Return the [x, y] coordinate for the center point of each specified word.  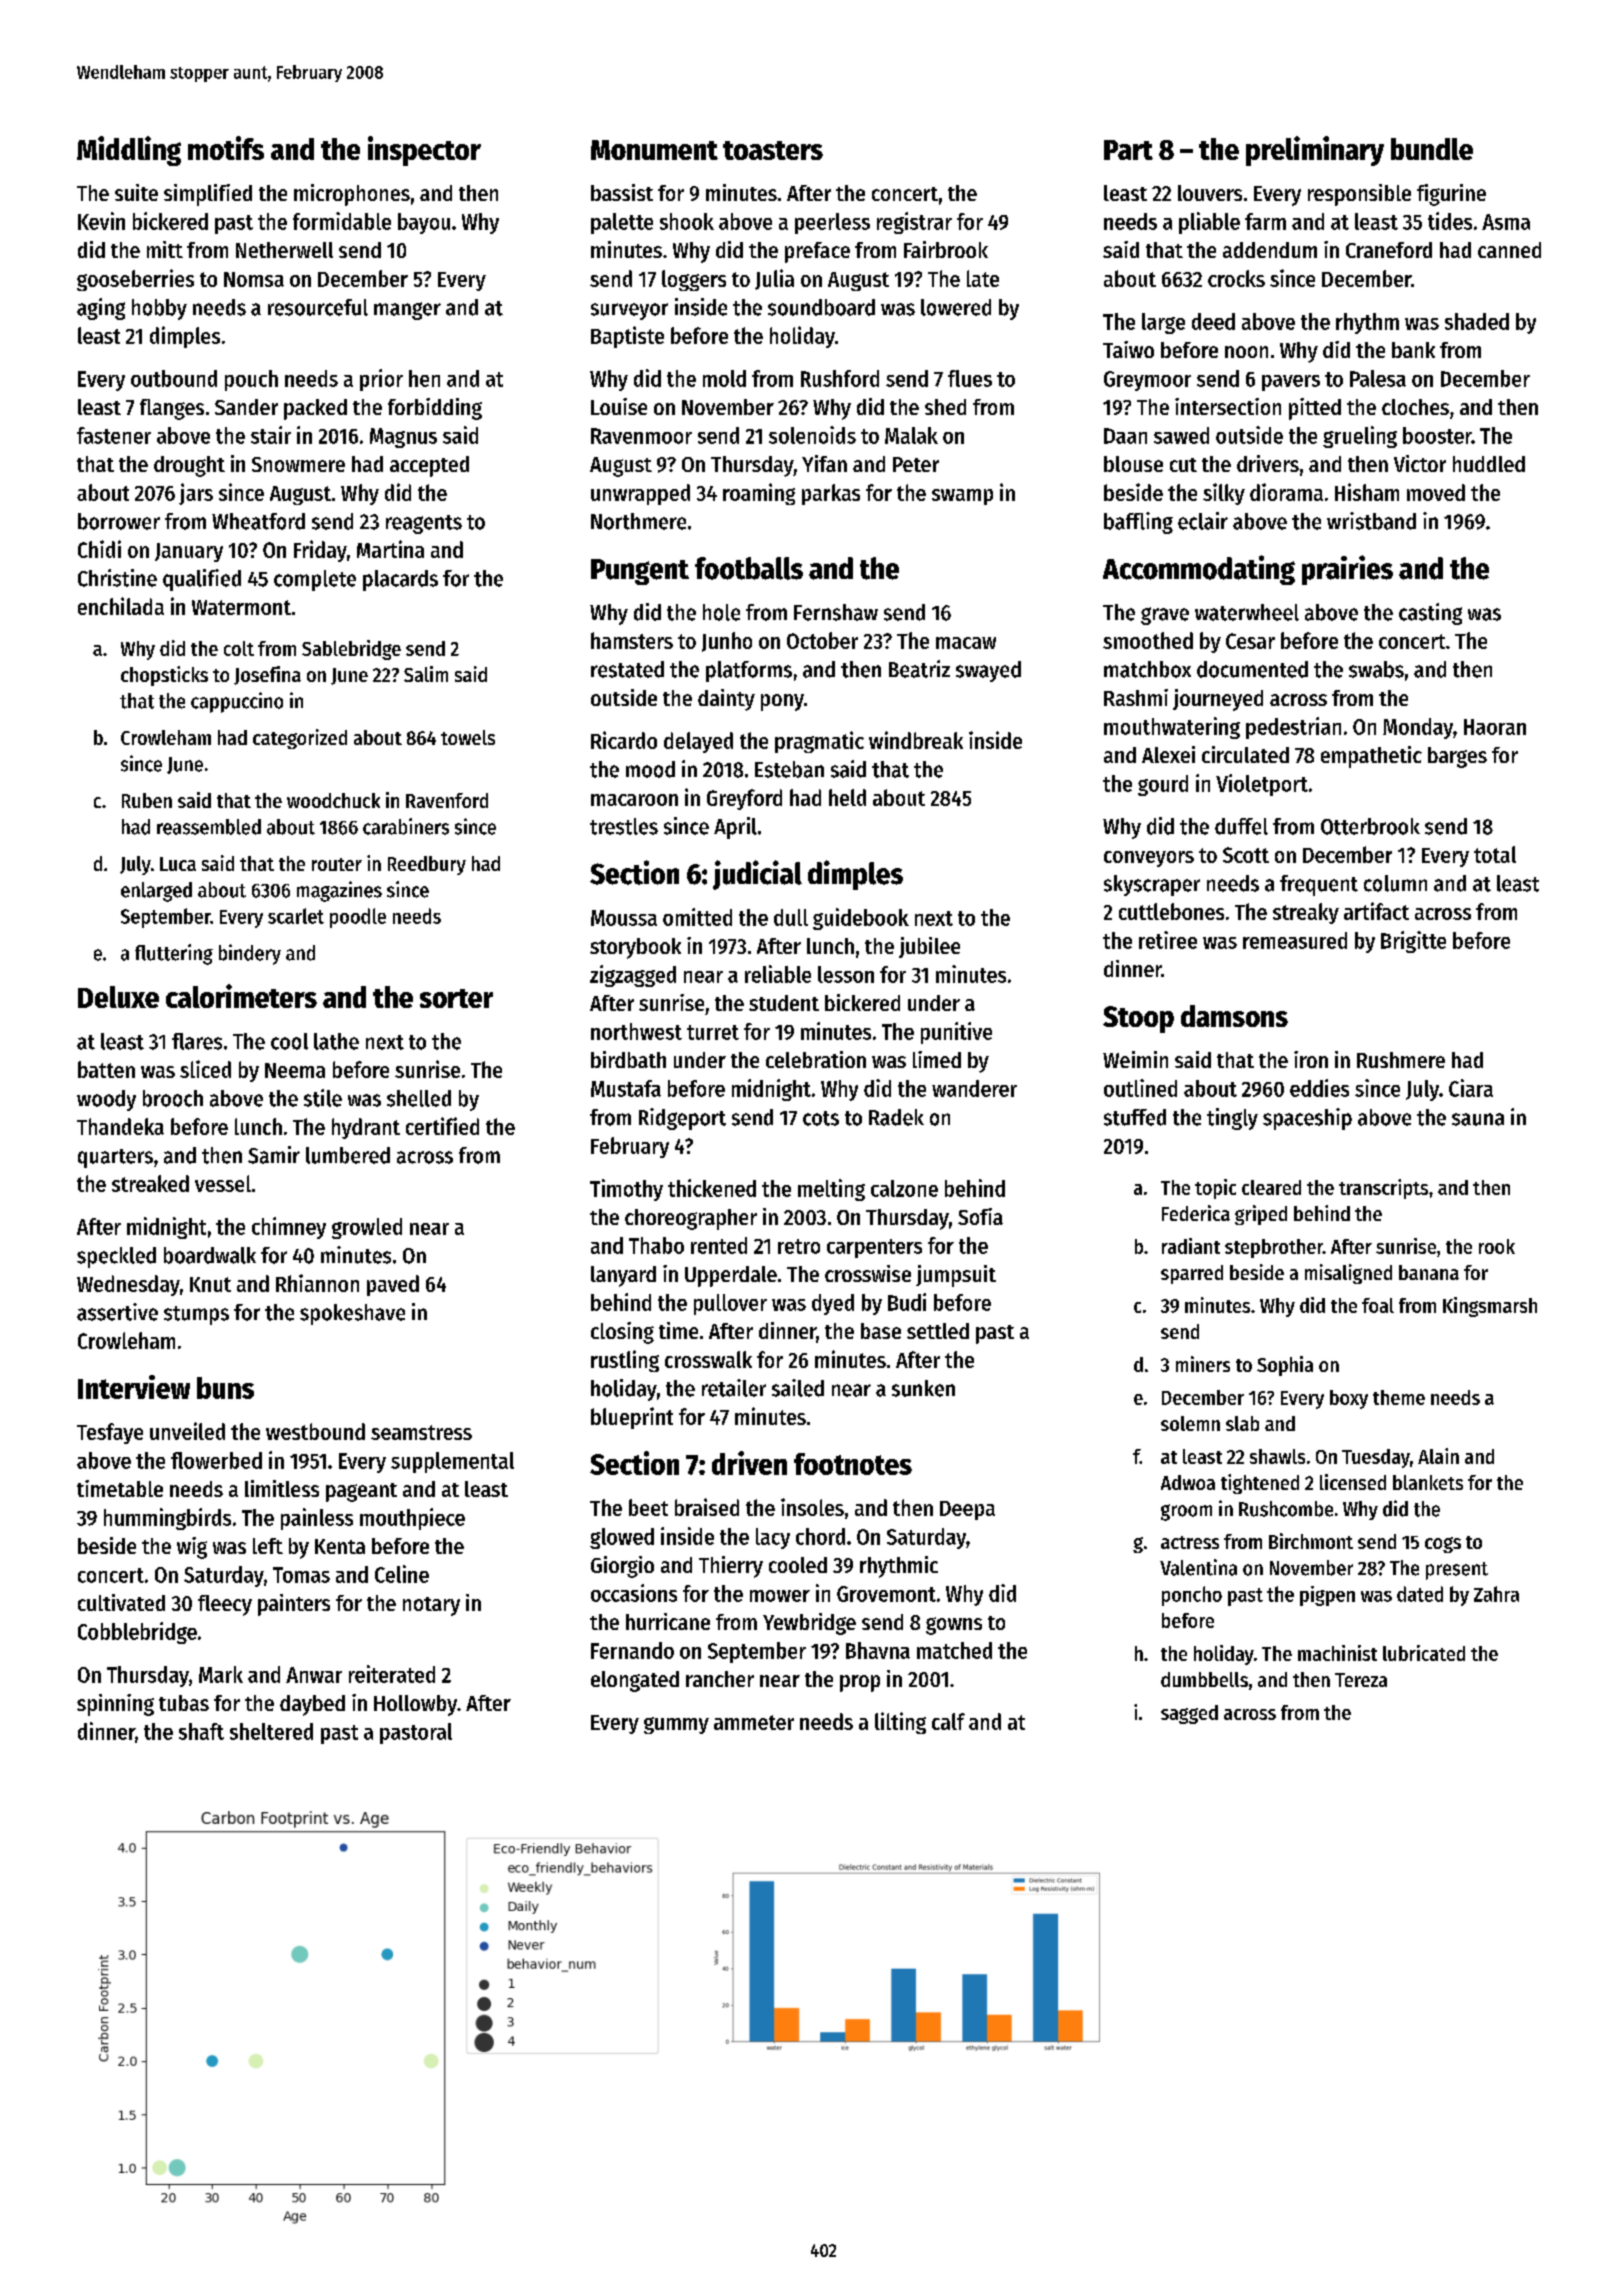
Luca [178, 864]
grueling [1360, 437]
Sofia [980, 1216]
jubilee [929, 947]
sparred [1192, 1274]
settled [938, 1331]
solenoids [812, 435]
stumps [196, 1315]
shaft [201, 1731]
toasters [773, 150]
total [1495, 854]
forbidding [435, 409]
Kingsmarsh [1490, 1307]
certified [442, 1126]
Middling [129, 151]
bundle [1432, 149]
